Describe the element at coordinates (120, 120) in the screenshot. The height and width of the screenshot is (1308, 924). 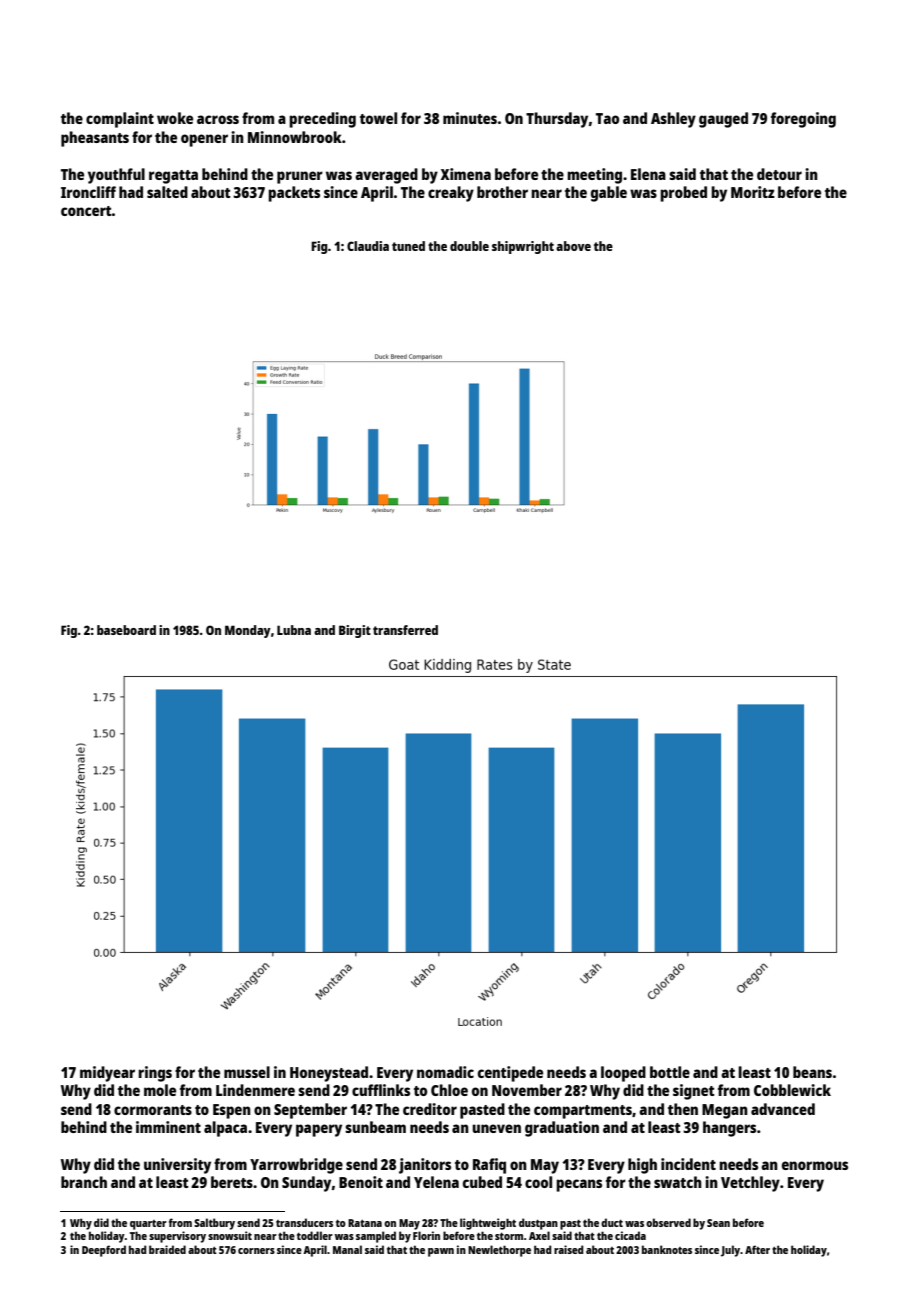
I see `complaint` at that location.
